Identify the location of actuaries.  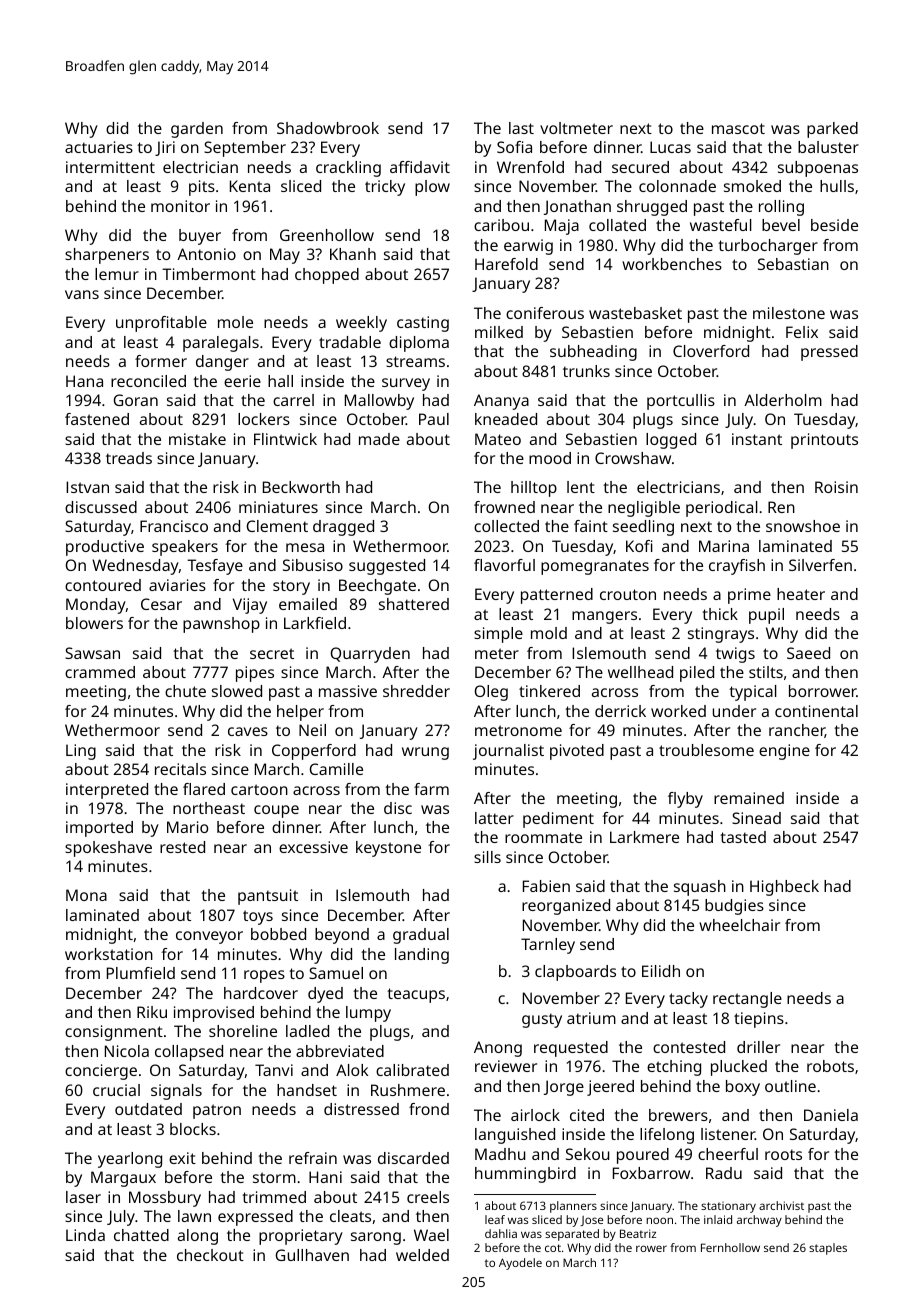
(99, 147).
